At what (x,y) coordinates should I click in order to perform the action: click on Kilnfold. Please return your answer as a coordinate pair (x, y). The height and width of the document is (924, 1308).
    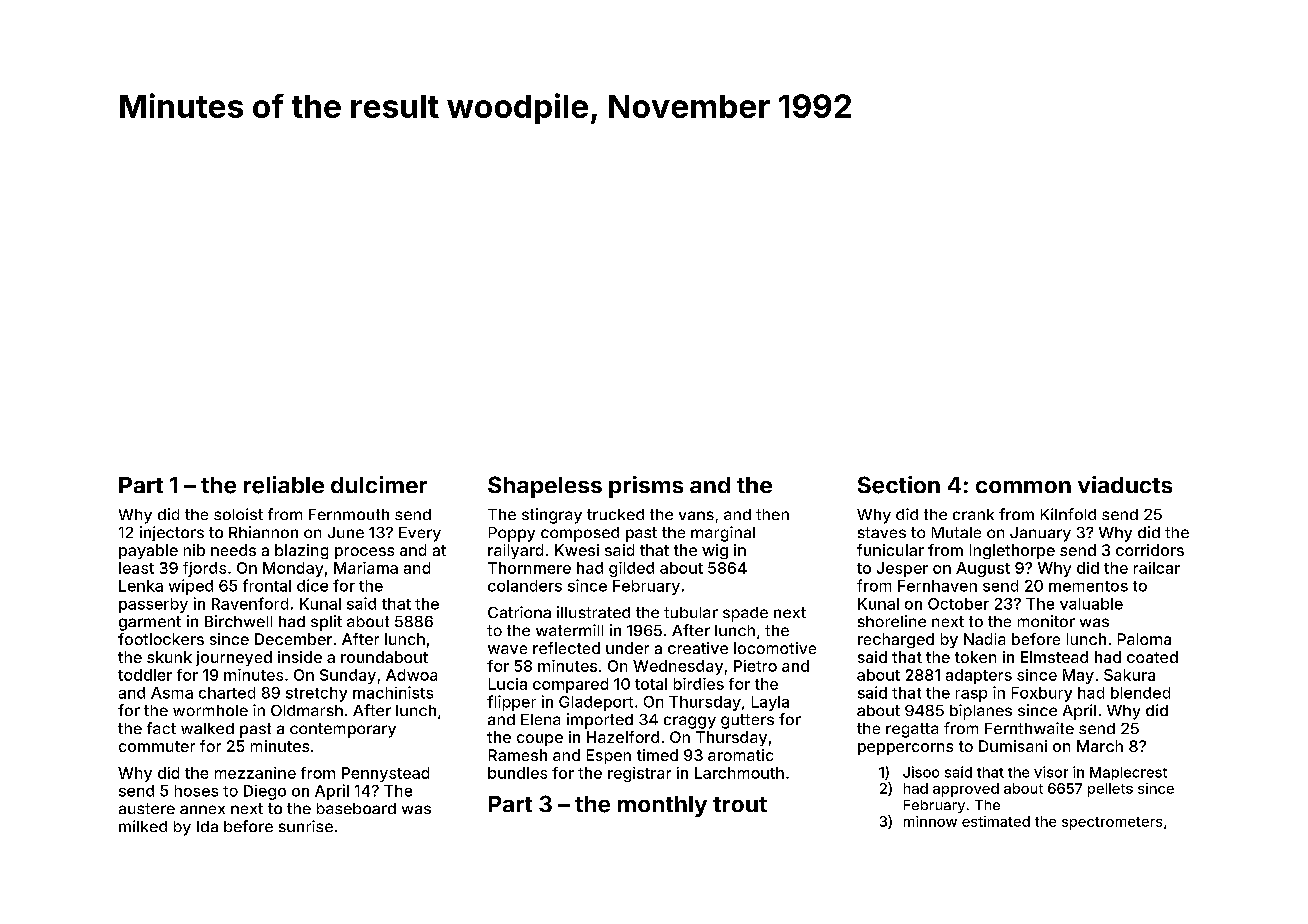
    Looking at the image, I should click on (1068, 514).
